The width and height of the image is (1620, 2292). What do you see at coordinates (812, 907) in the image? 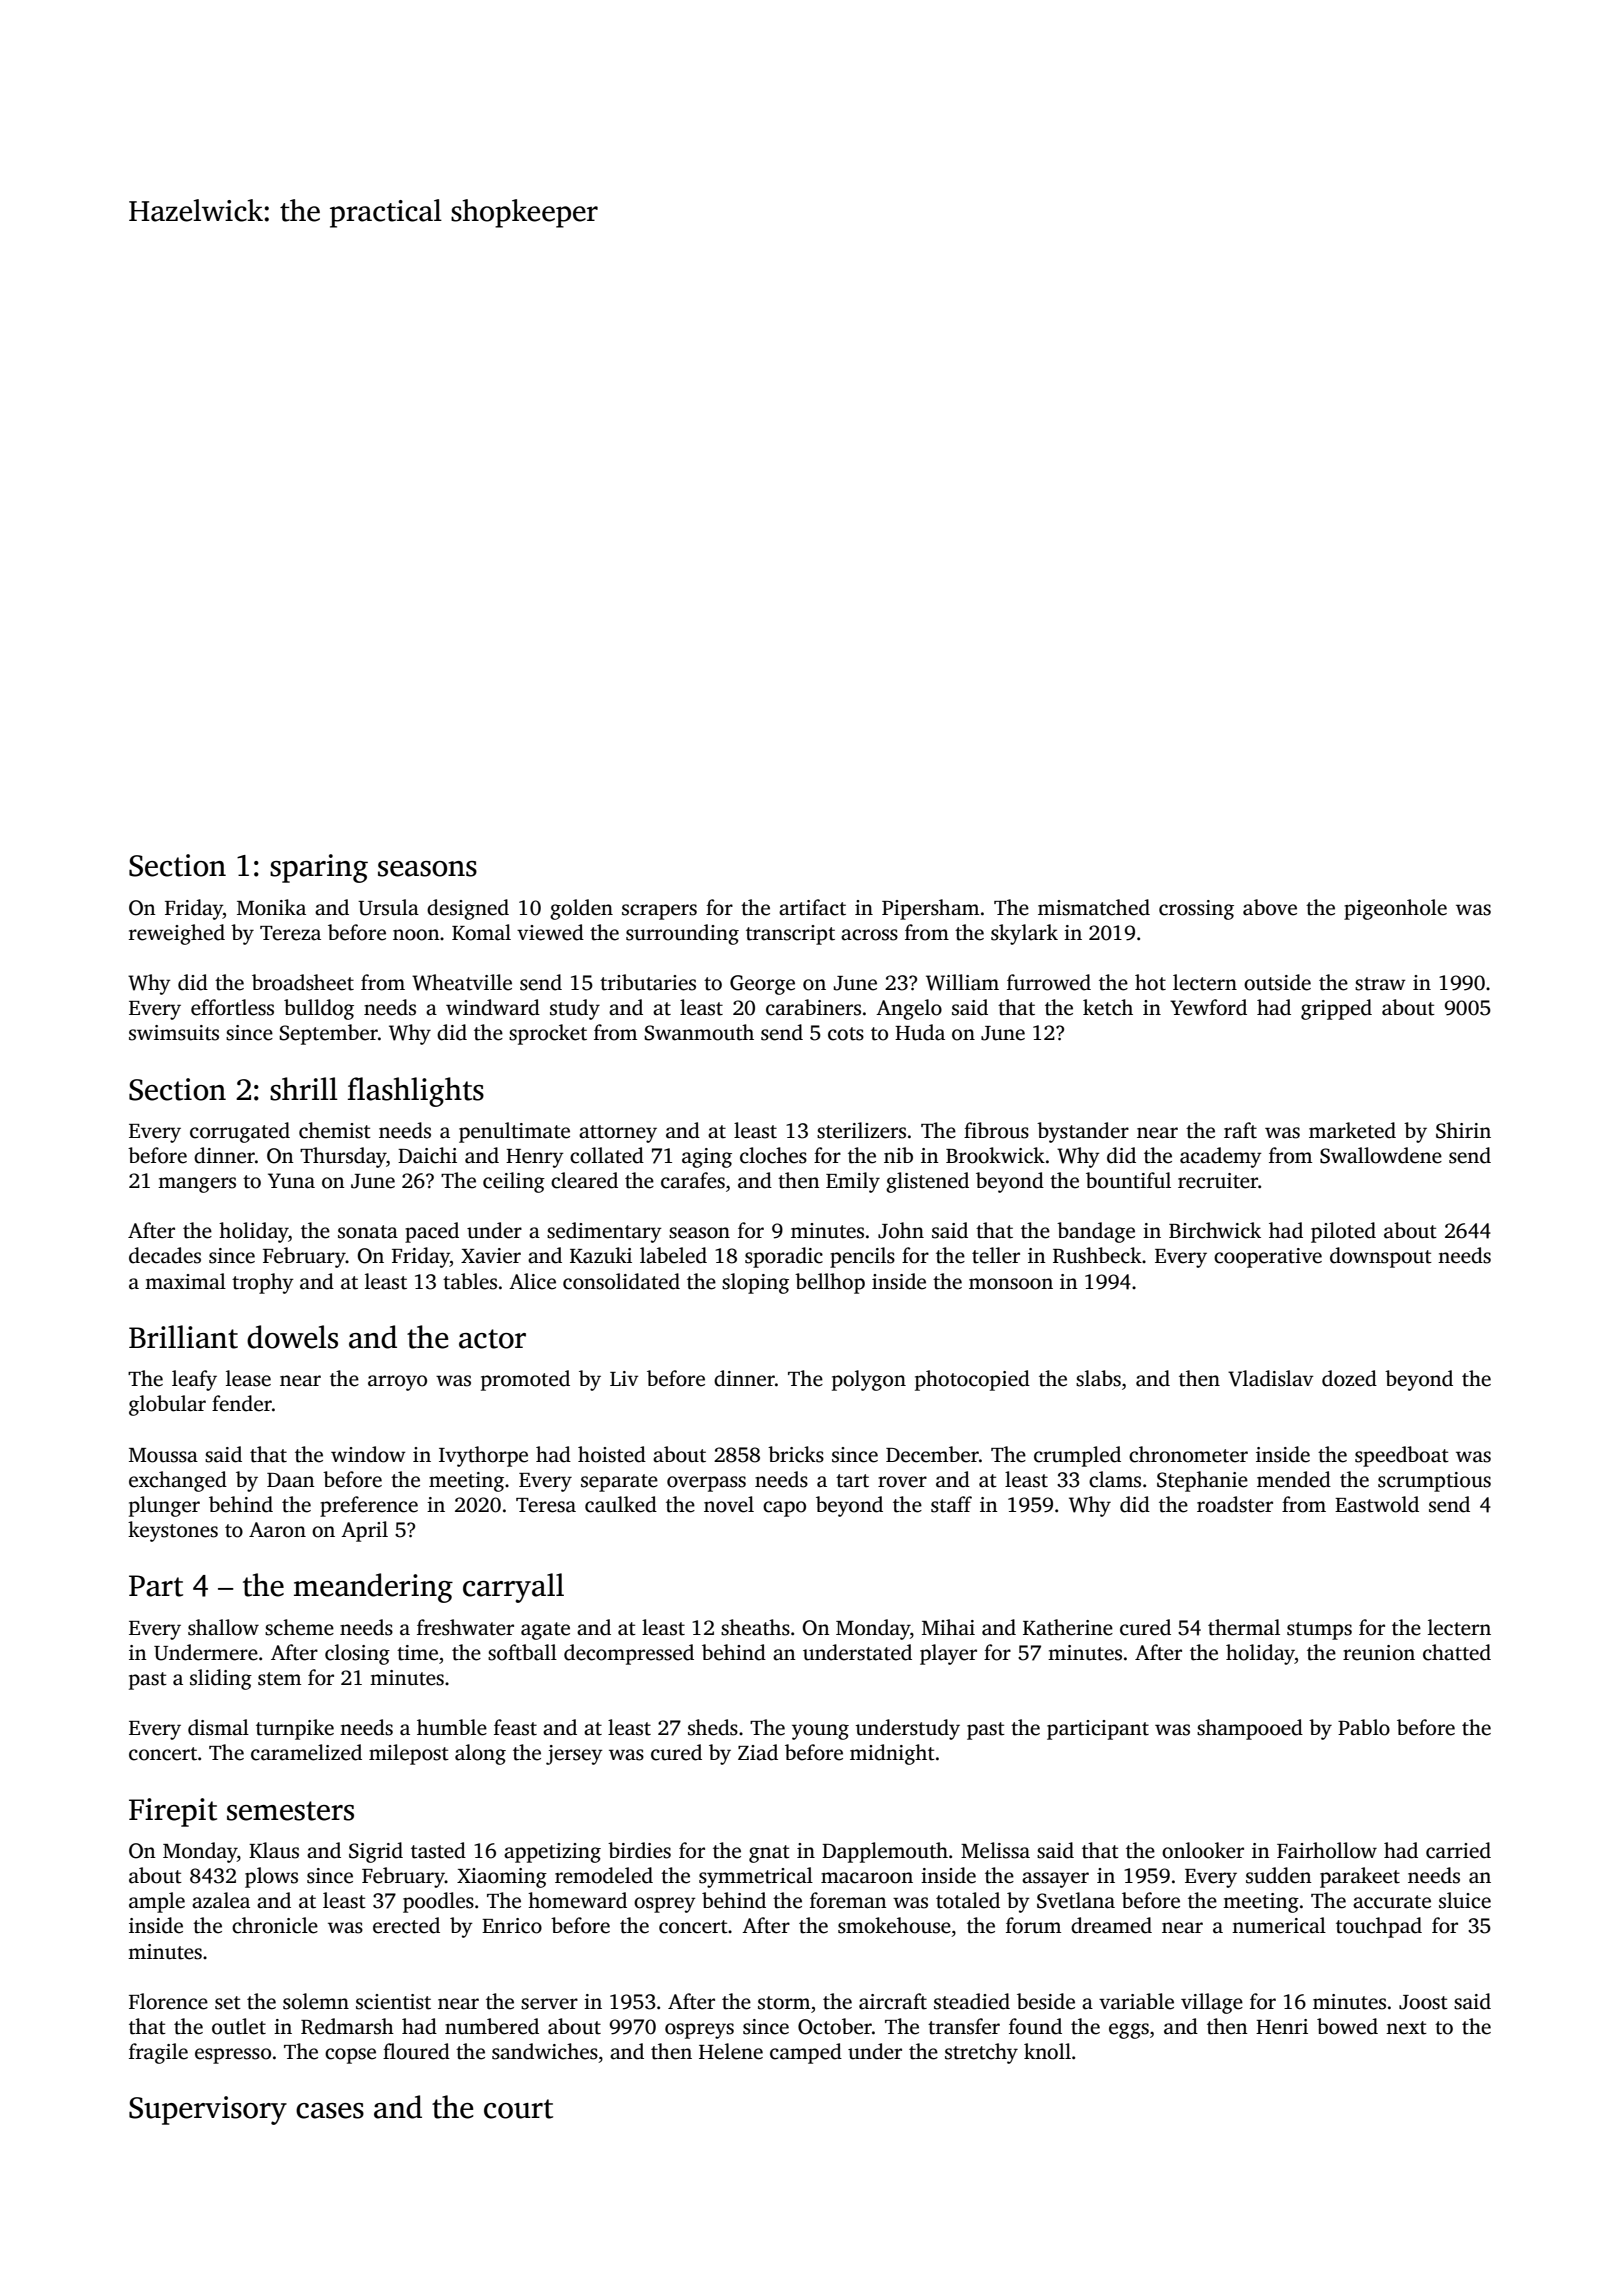
I see `artifact` at bounding box center [812, 907].
